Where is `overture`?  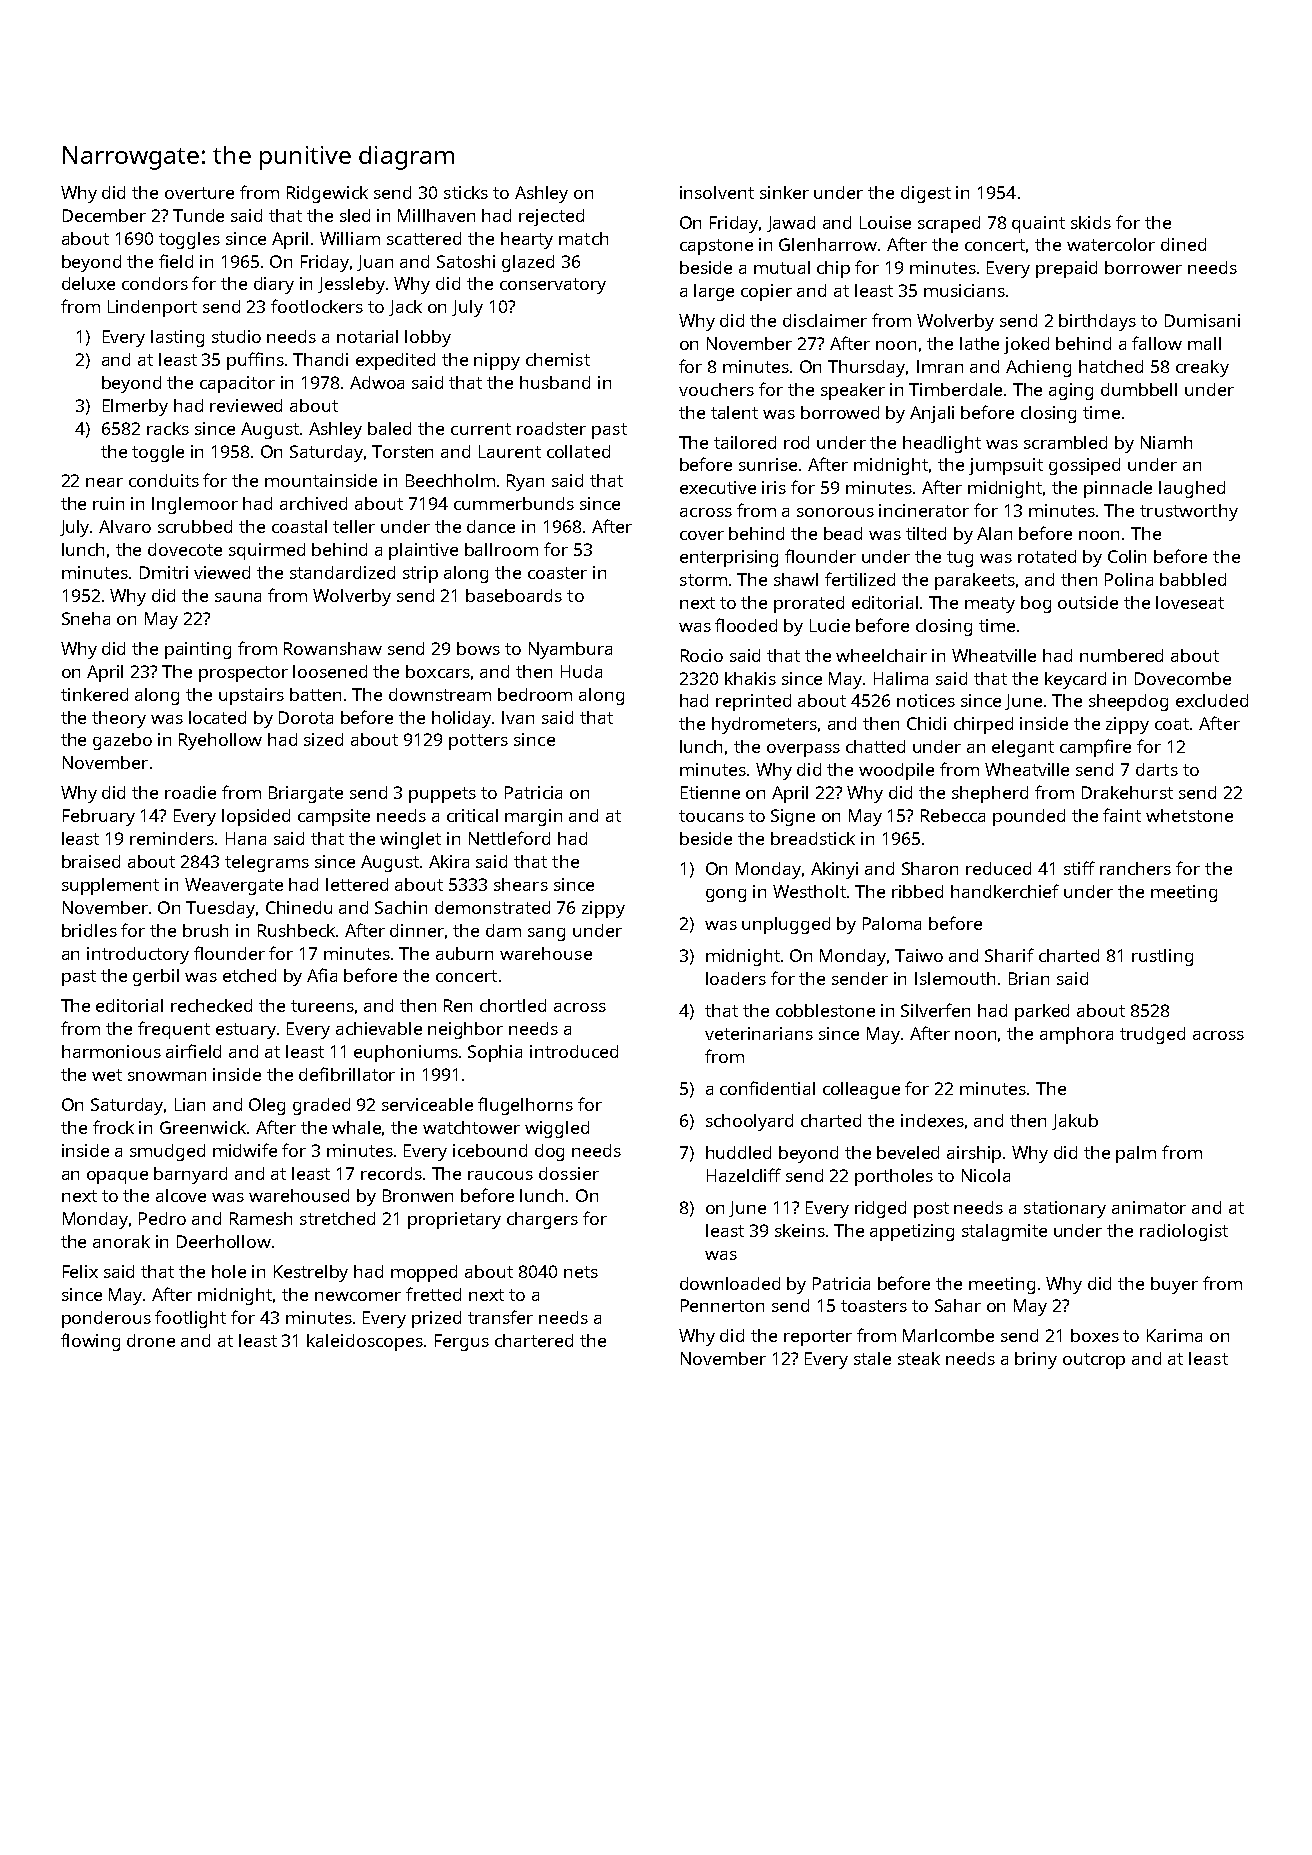 overture is located at coordinates (199, 193).
